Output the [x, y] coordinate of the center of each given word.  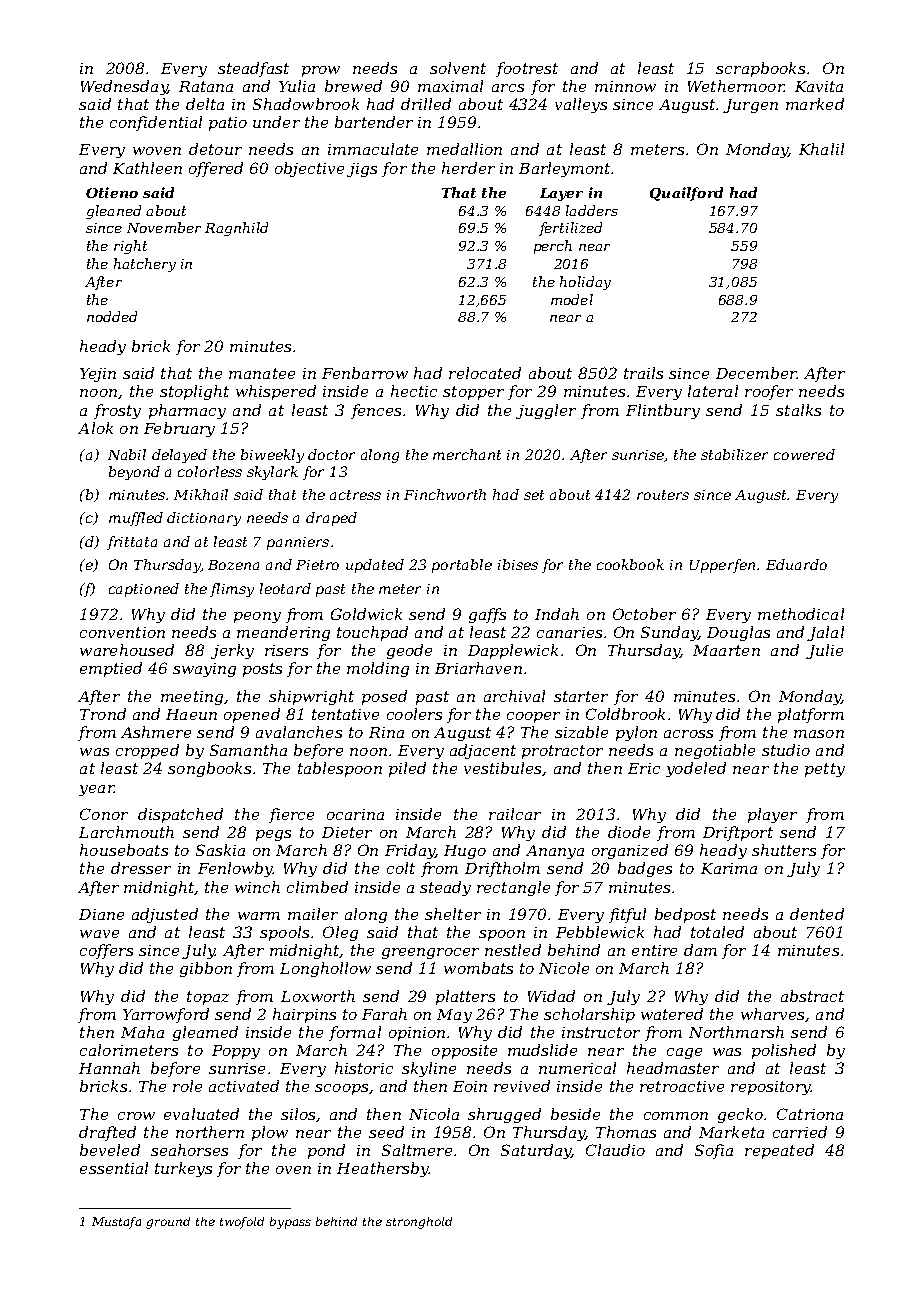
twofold [242, 1223]
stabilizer [734, 454]
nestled [513, 950]
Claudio [615, 1150]
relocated [485, 373]
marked [815, 104]
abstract [812, 996]
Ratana [206, 86]
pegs [273, 835]
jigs [362, 170]
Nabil [127, 454]
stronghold [419, 1223]
